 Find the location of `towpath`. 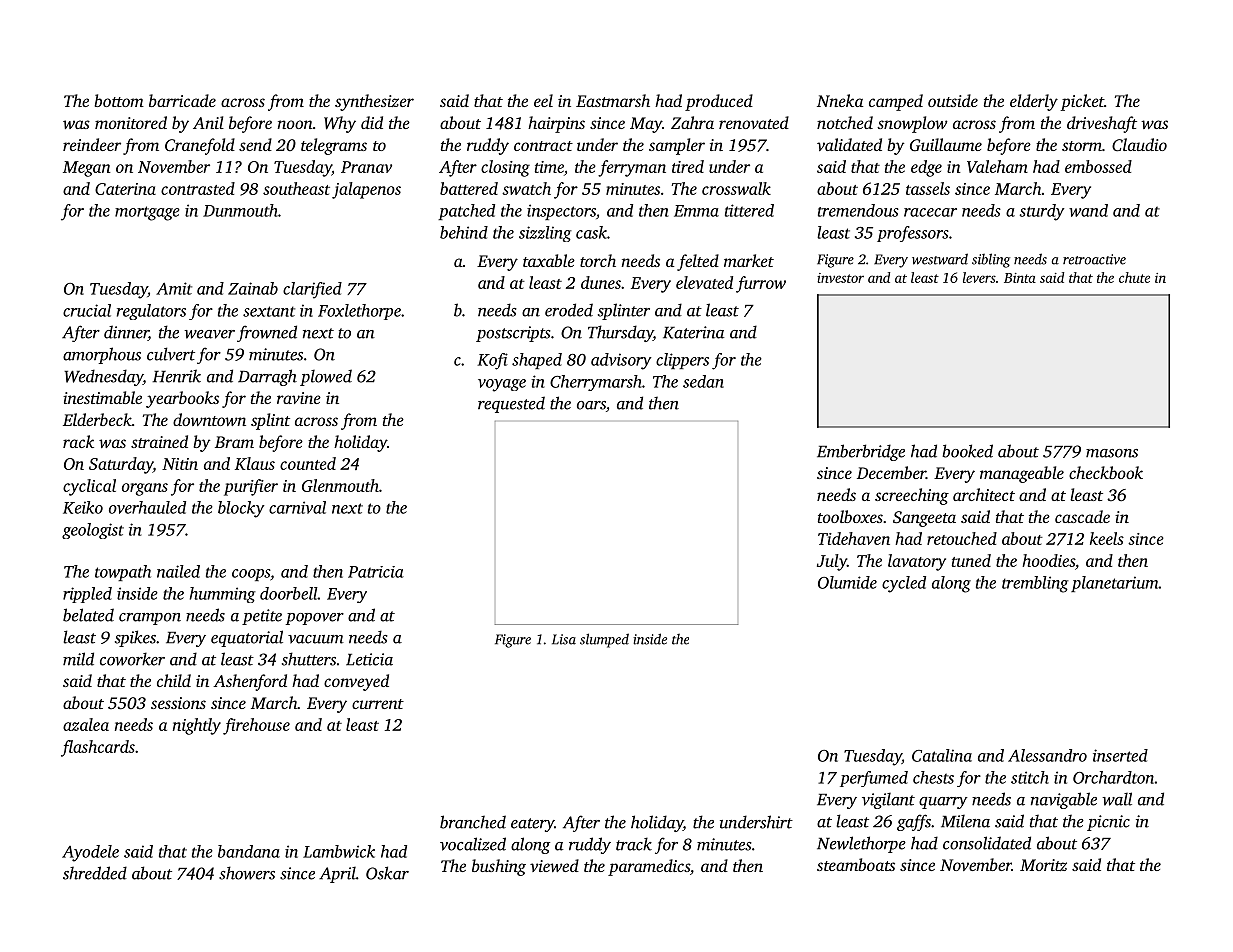

towpath is located at coordinates (123, 573).
